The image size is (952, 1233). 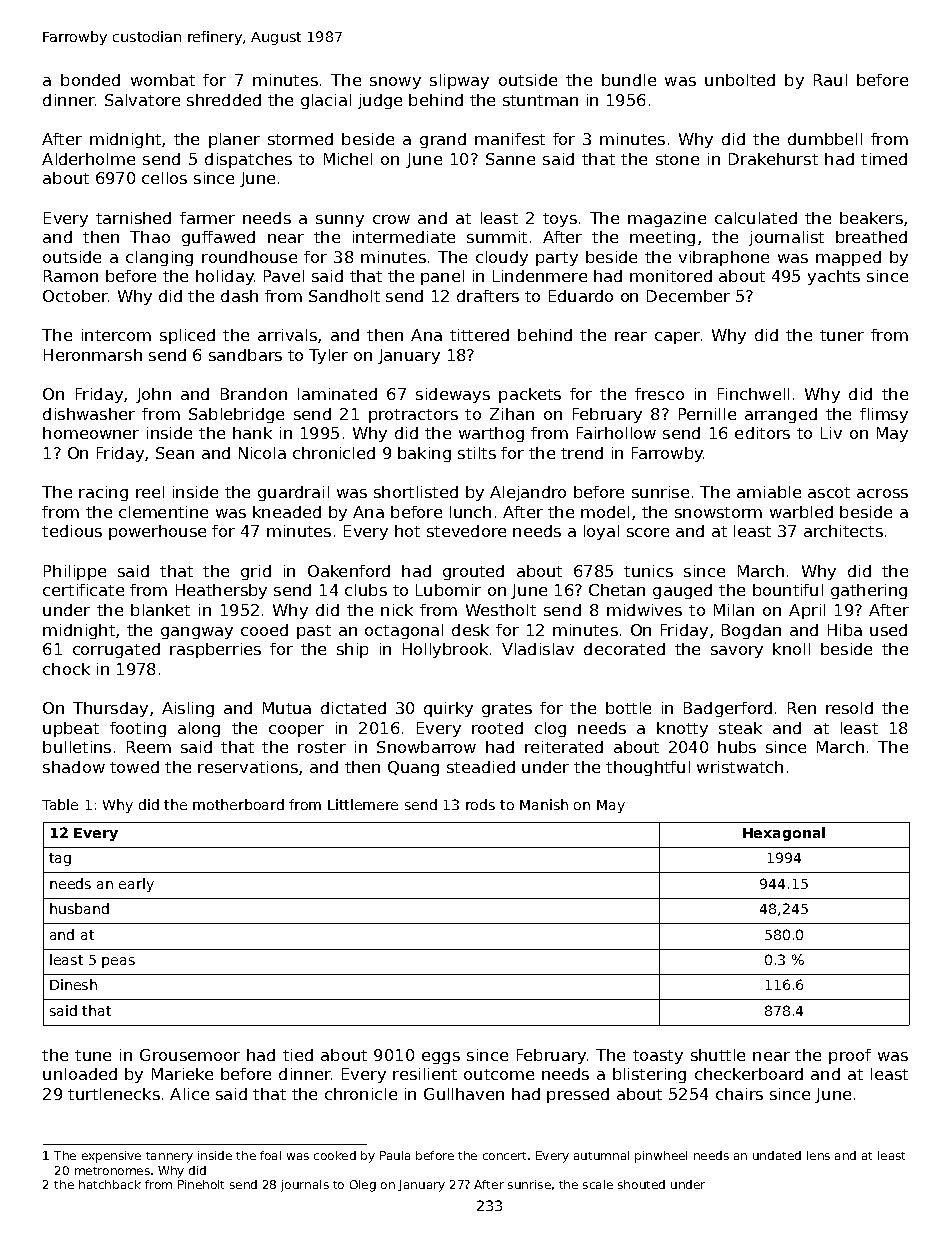 I want to click on cloudy, so click(x=502, y=258).
